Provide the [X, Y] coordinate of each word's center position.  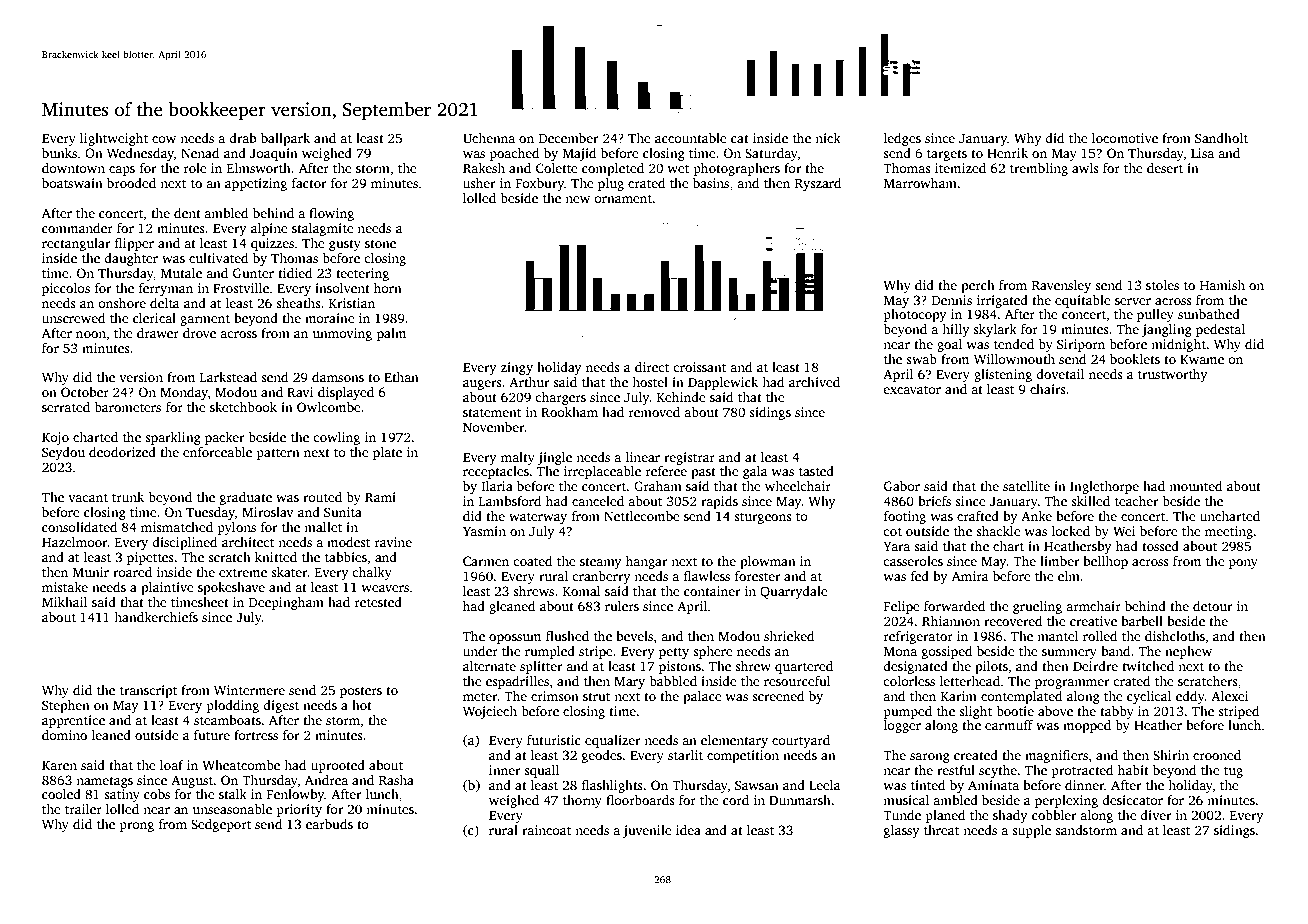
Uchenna [489, 138]
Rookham [569, 412]
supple [1031, 831]
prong [137, 827]
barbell [1142, 621]
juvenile [647, 831]
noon [91, 334]
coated [532, 561]
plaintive [167, 588]
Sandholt [1221, 138]
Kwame [1202, 359]
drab [242, 138]
